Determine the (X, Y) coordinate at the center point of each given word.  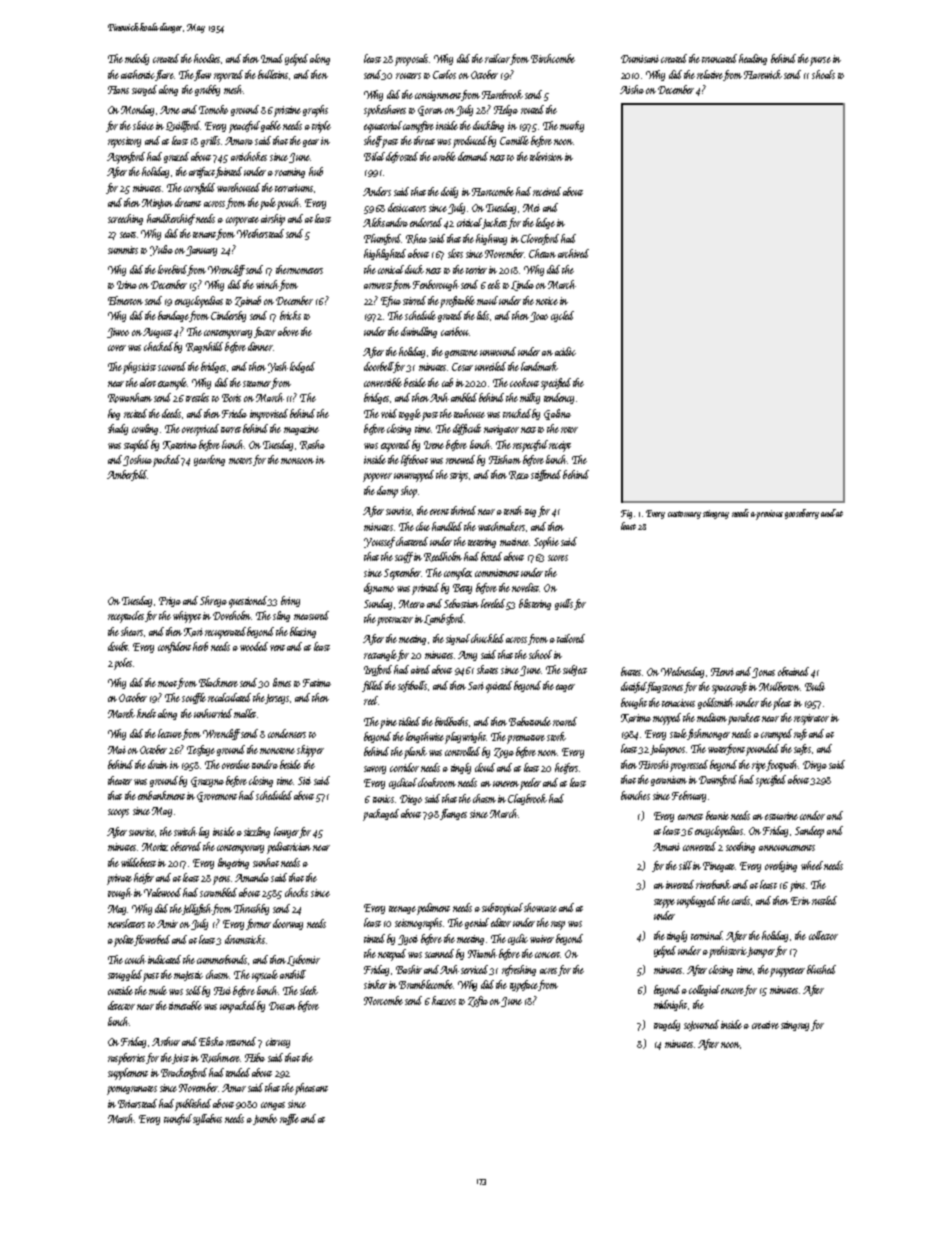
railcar (497, 58)
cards (741, 900)
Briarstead (137, 1103)
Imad (272, 58)
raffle (289, 1119)
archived (573, 253)
